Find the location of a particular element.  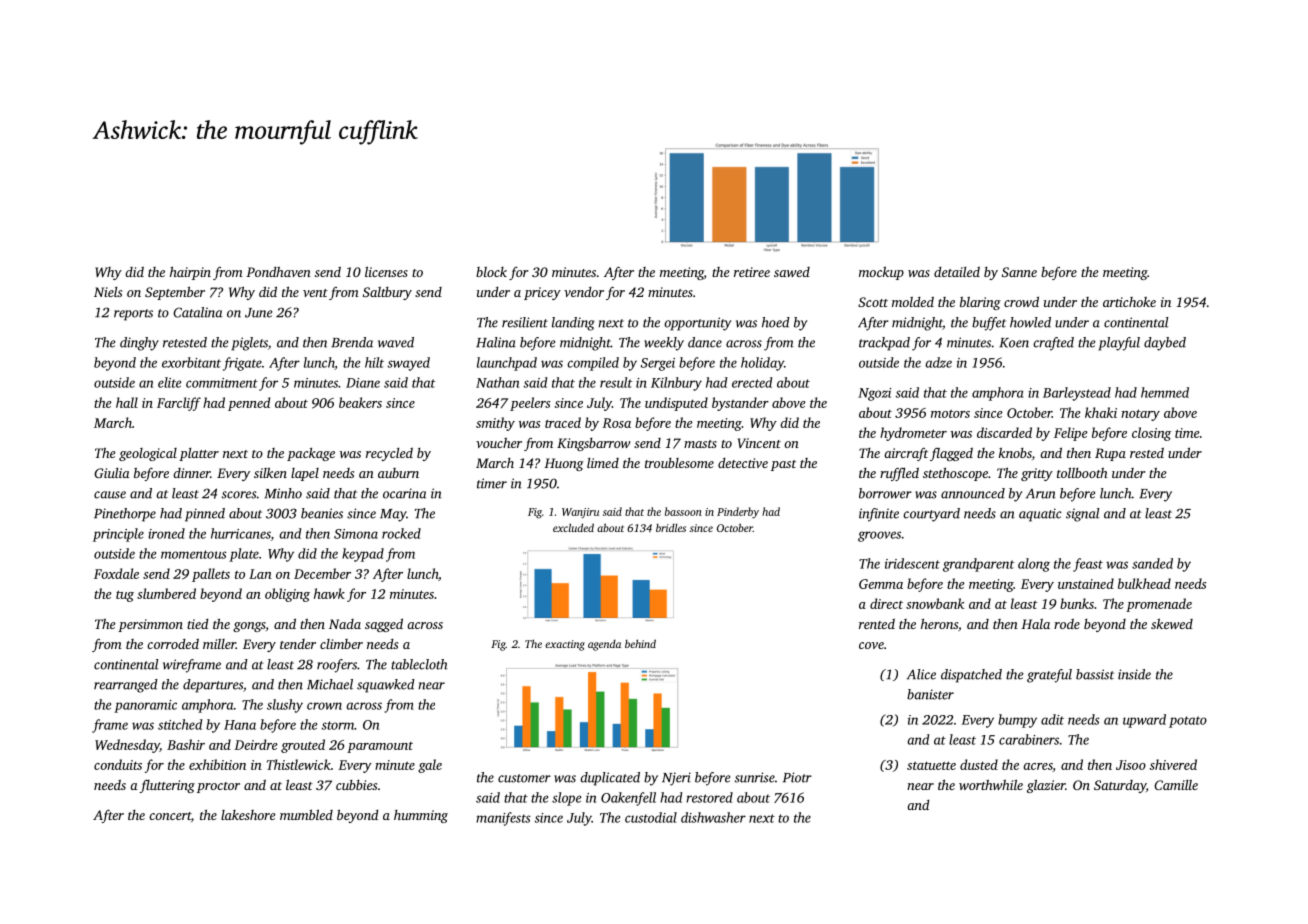

Sanne is located at coordinates (1019, 272).
